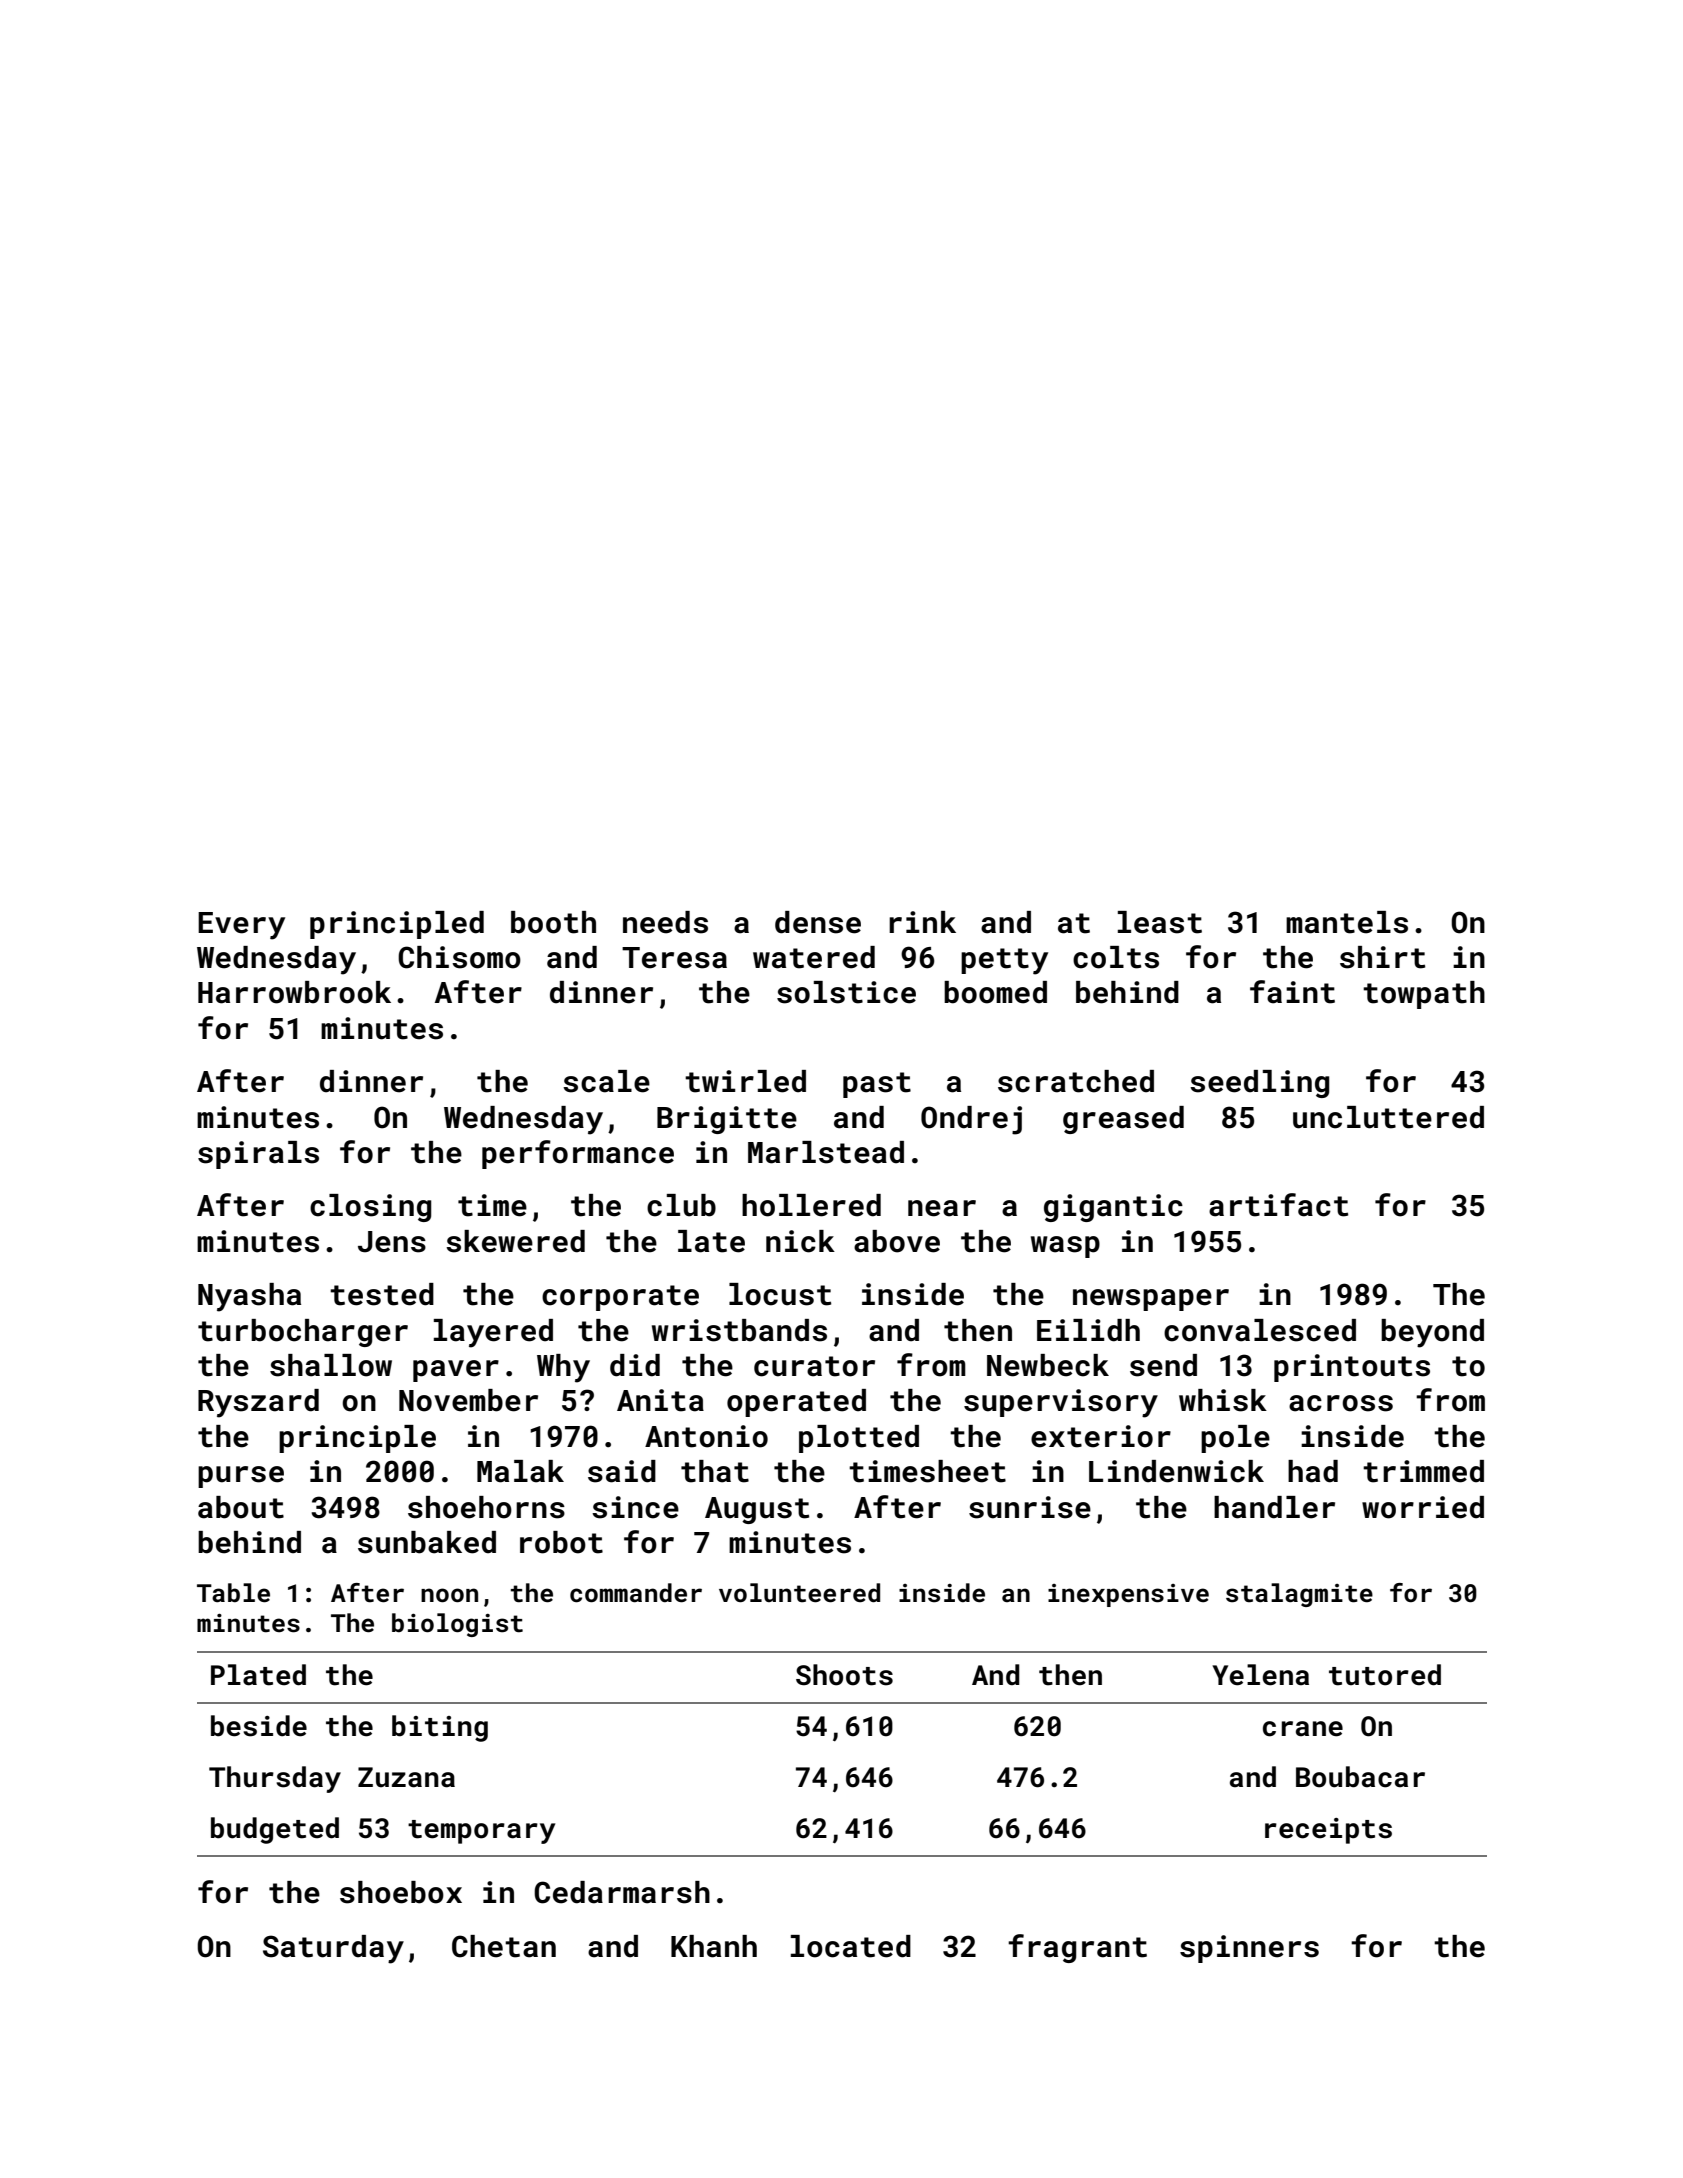 The height and width of the document is (2178, 1683). What do you see at coordinates (370, 1208) in the document?
I see `closing` at bounding box center [370, 1208].
